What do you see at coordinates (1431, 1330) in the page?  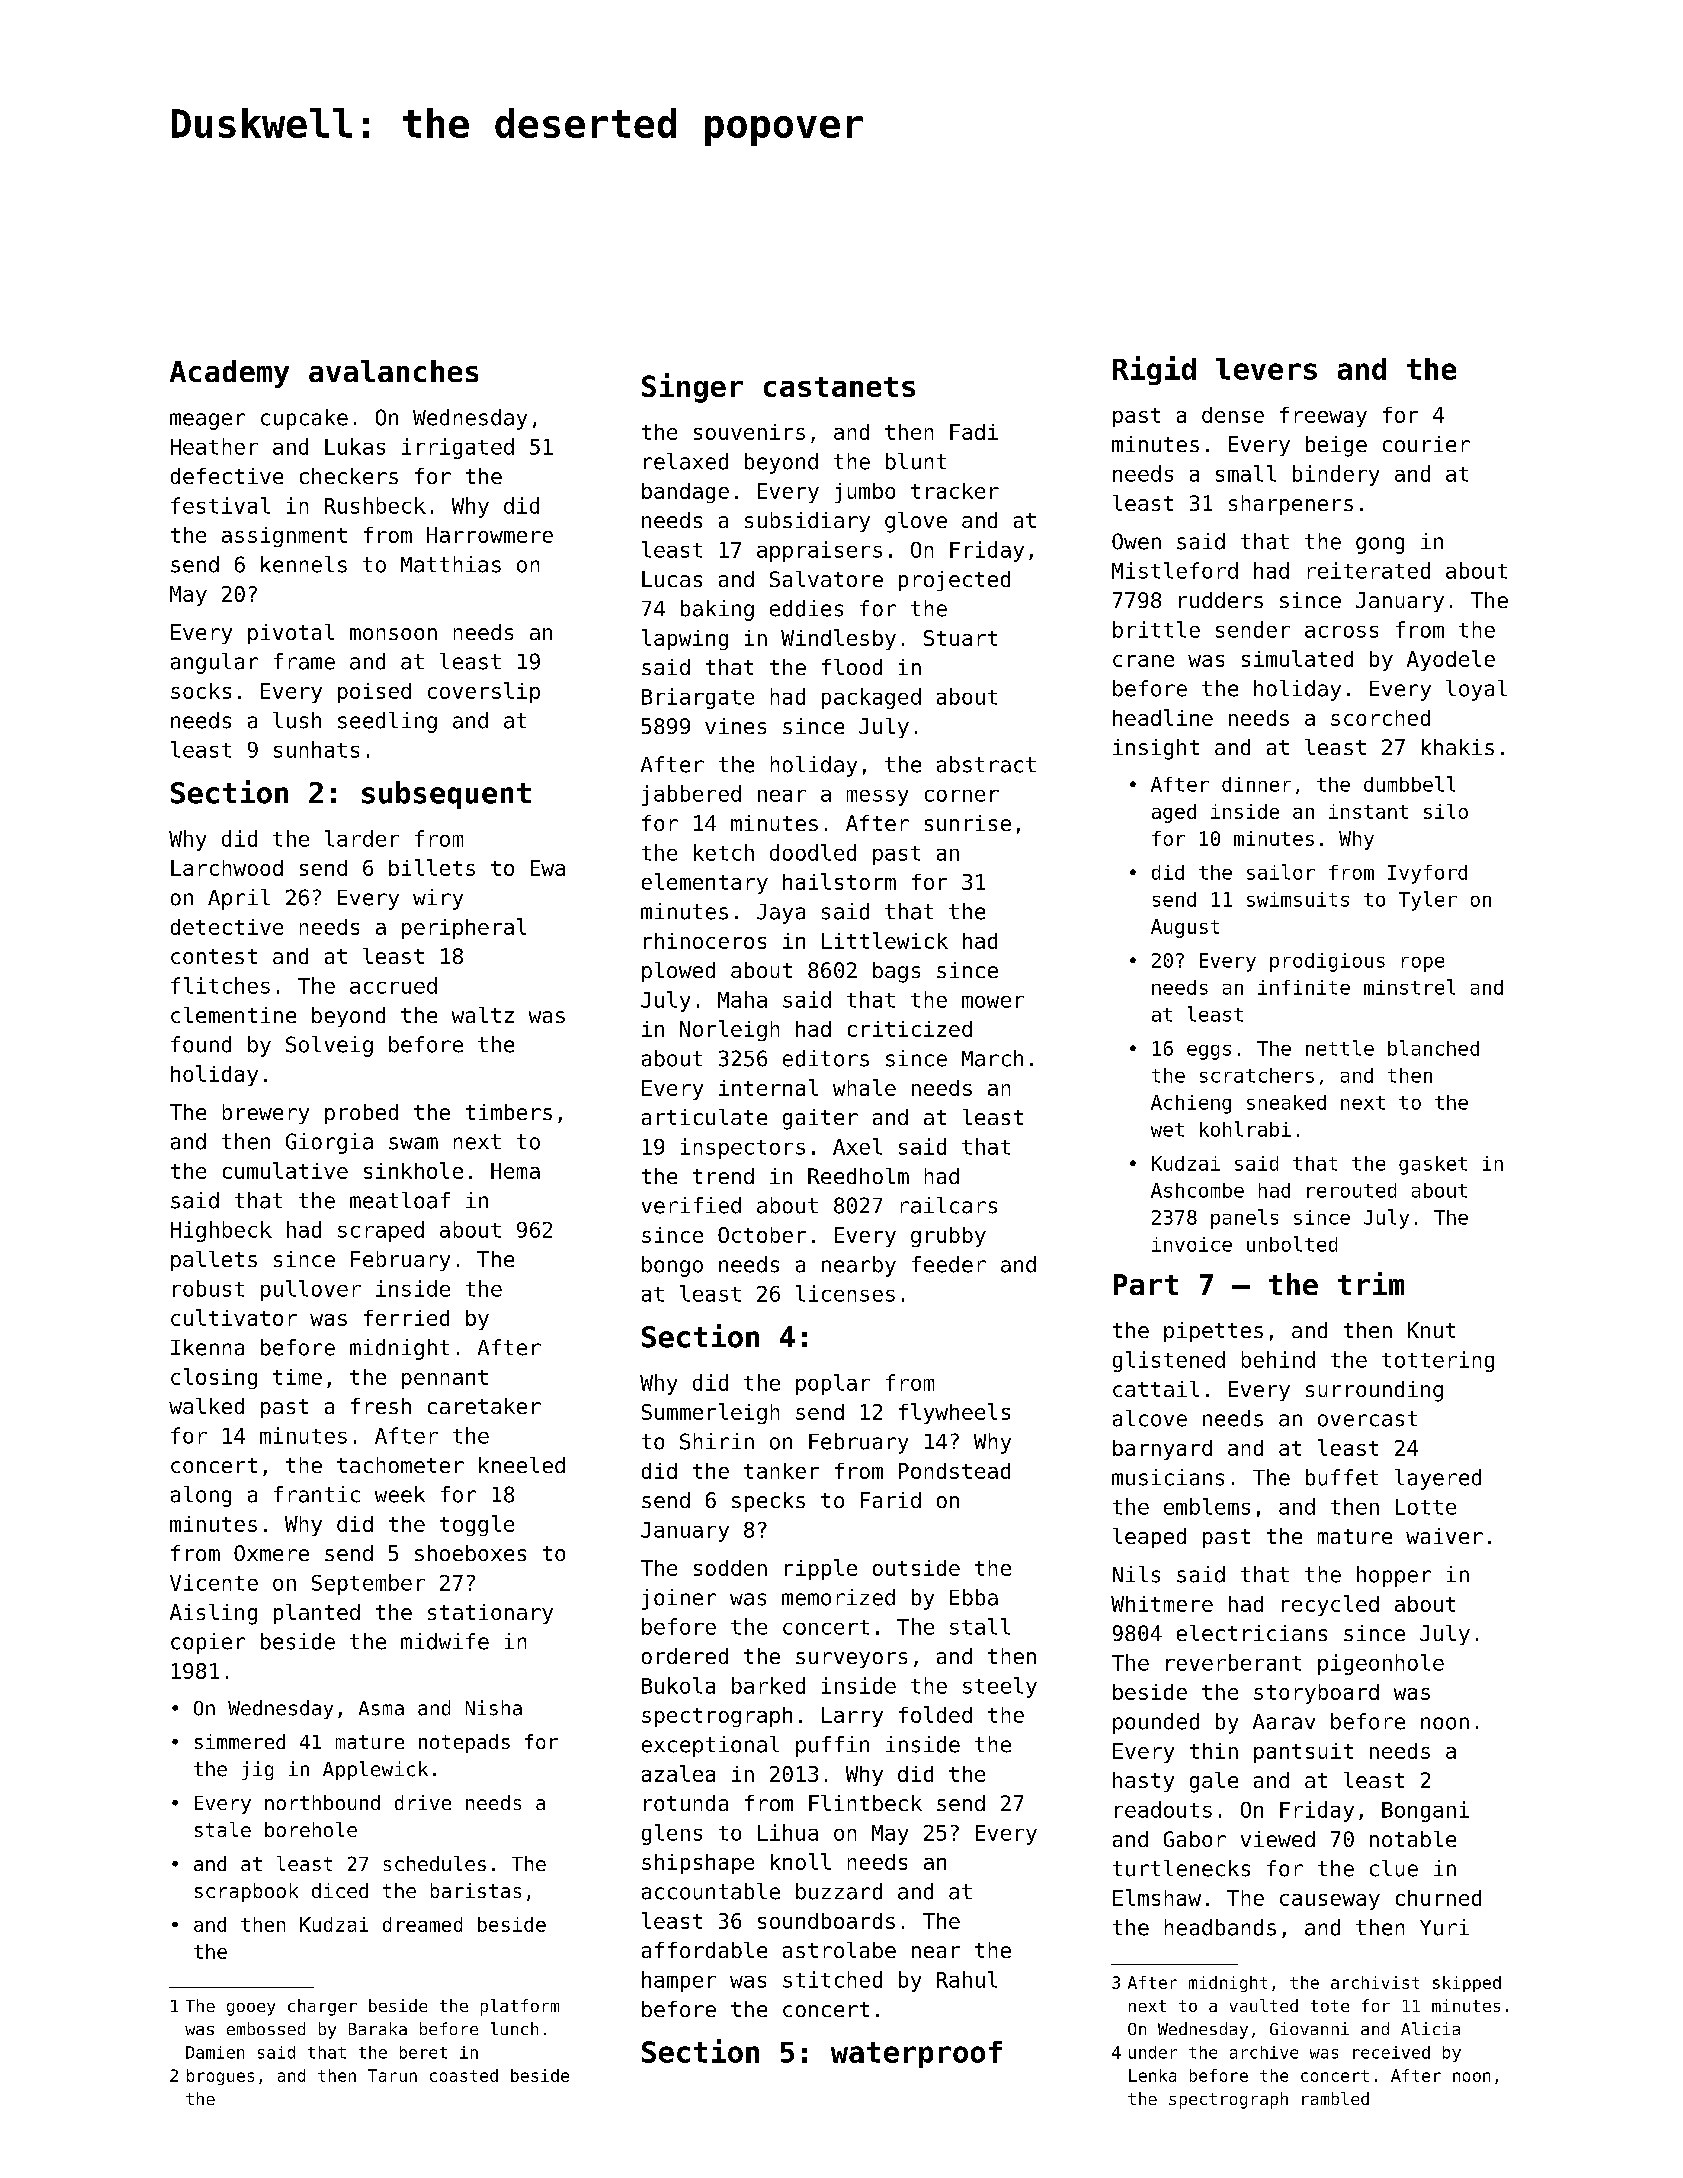 I see `Knut` at bounding box center [1431, 1330].
